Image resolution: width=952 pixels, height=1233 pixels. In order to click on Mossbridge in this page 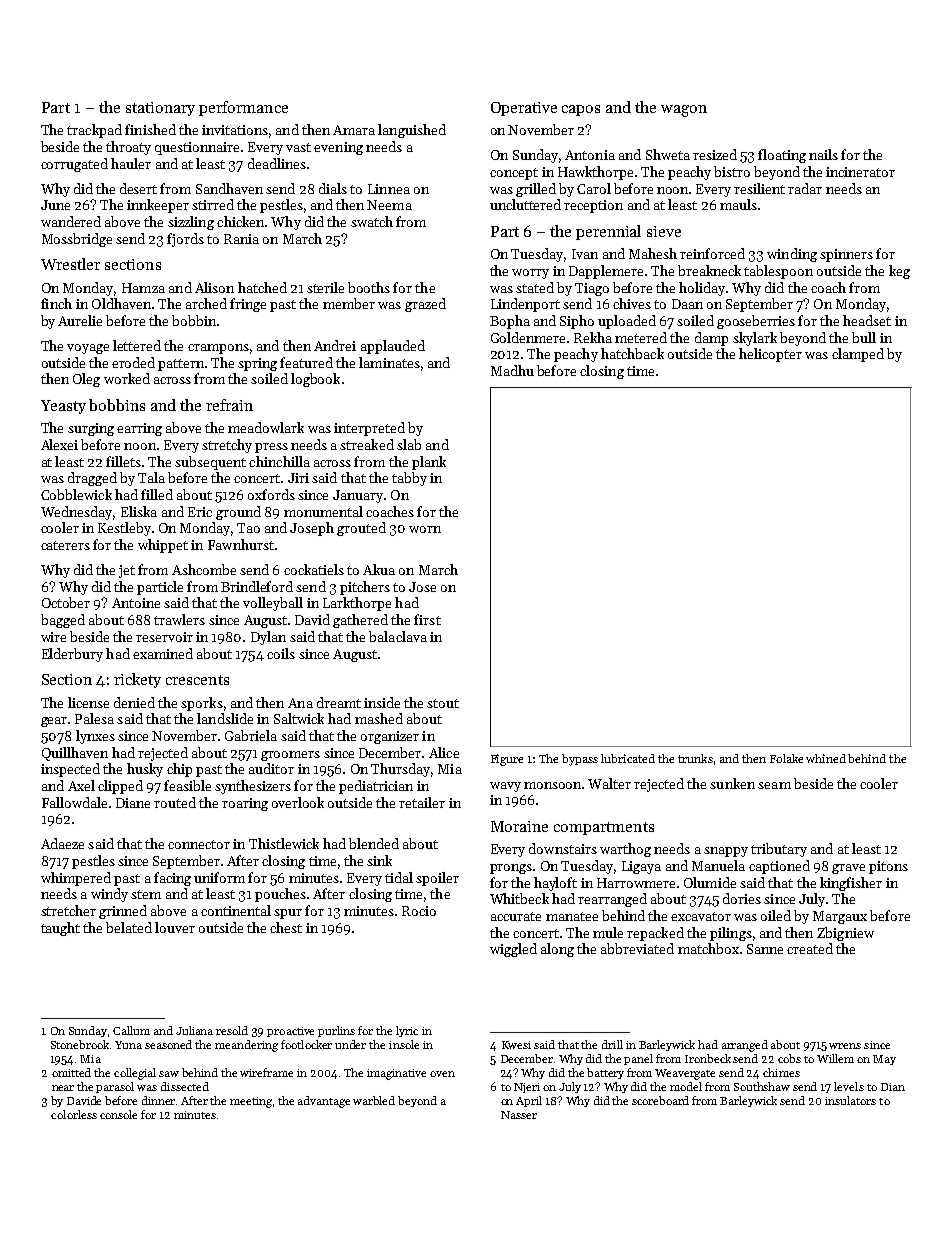, I will do `click(77, 240)`.
